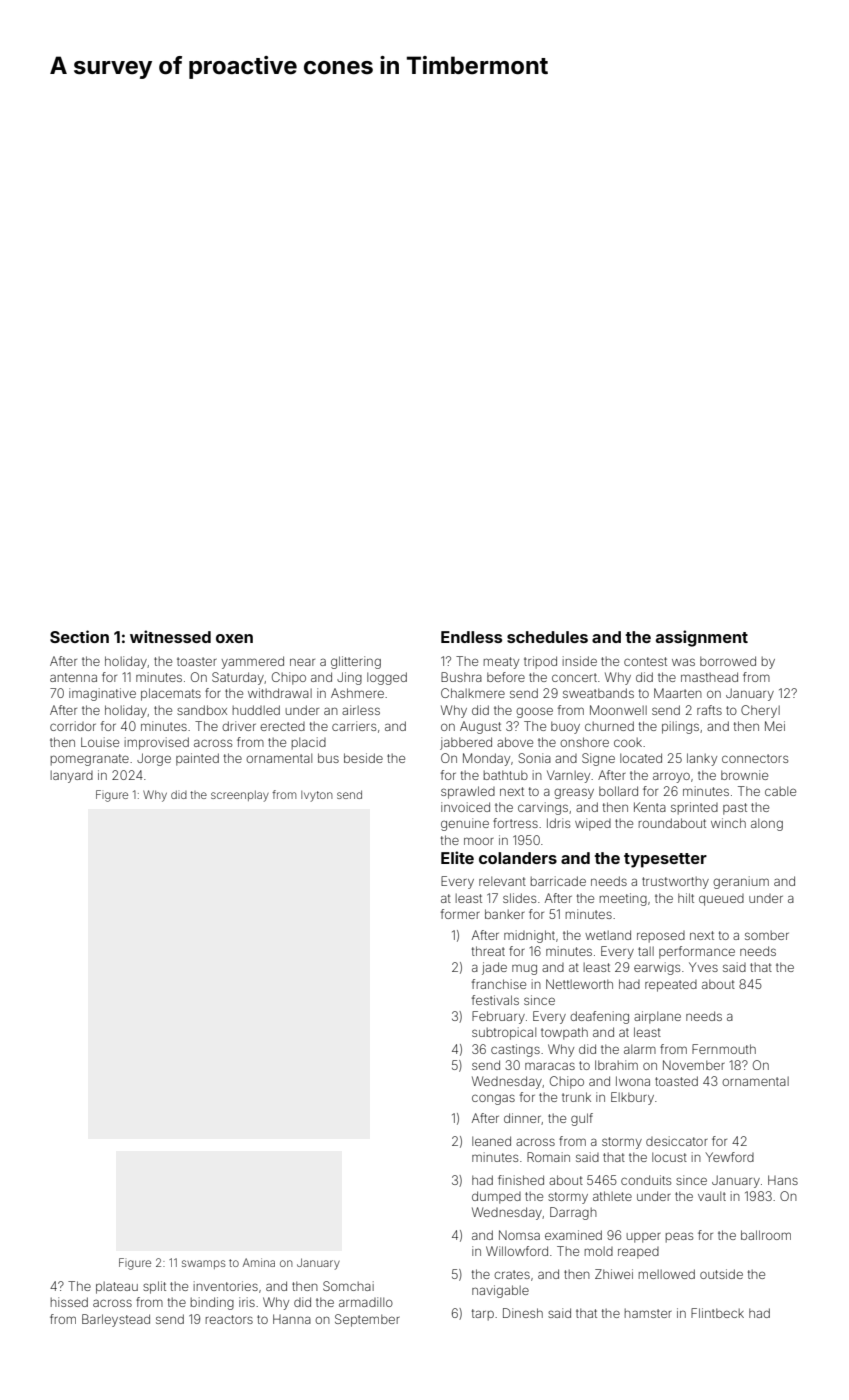 The width and height of the document is (849, 1400). Describe the element at coordinates (495, 1000) in the document. I see `festivals` at that location.
